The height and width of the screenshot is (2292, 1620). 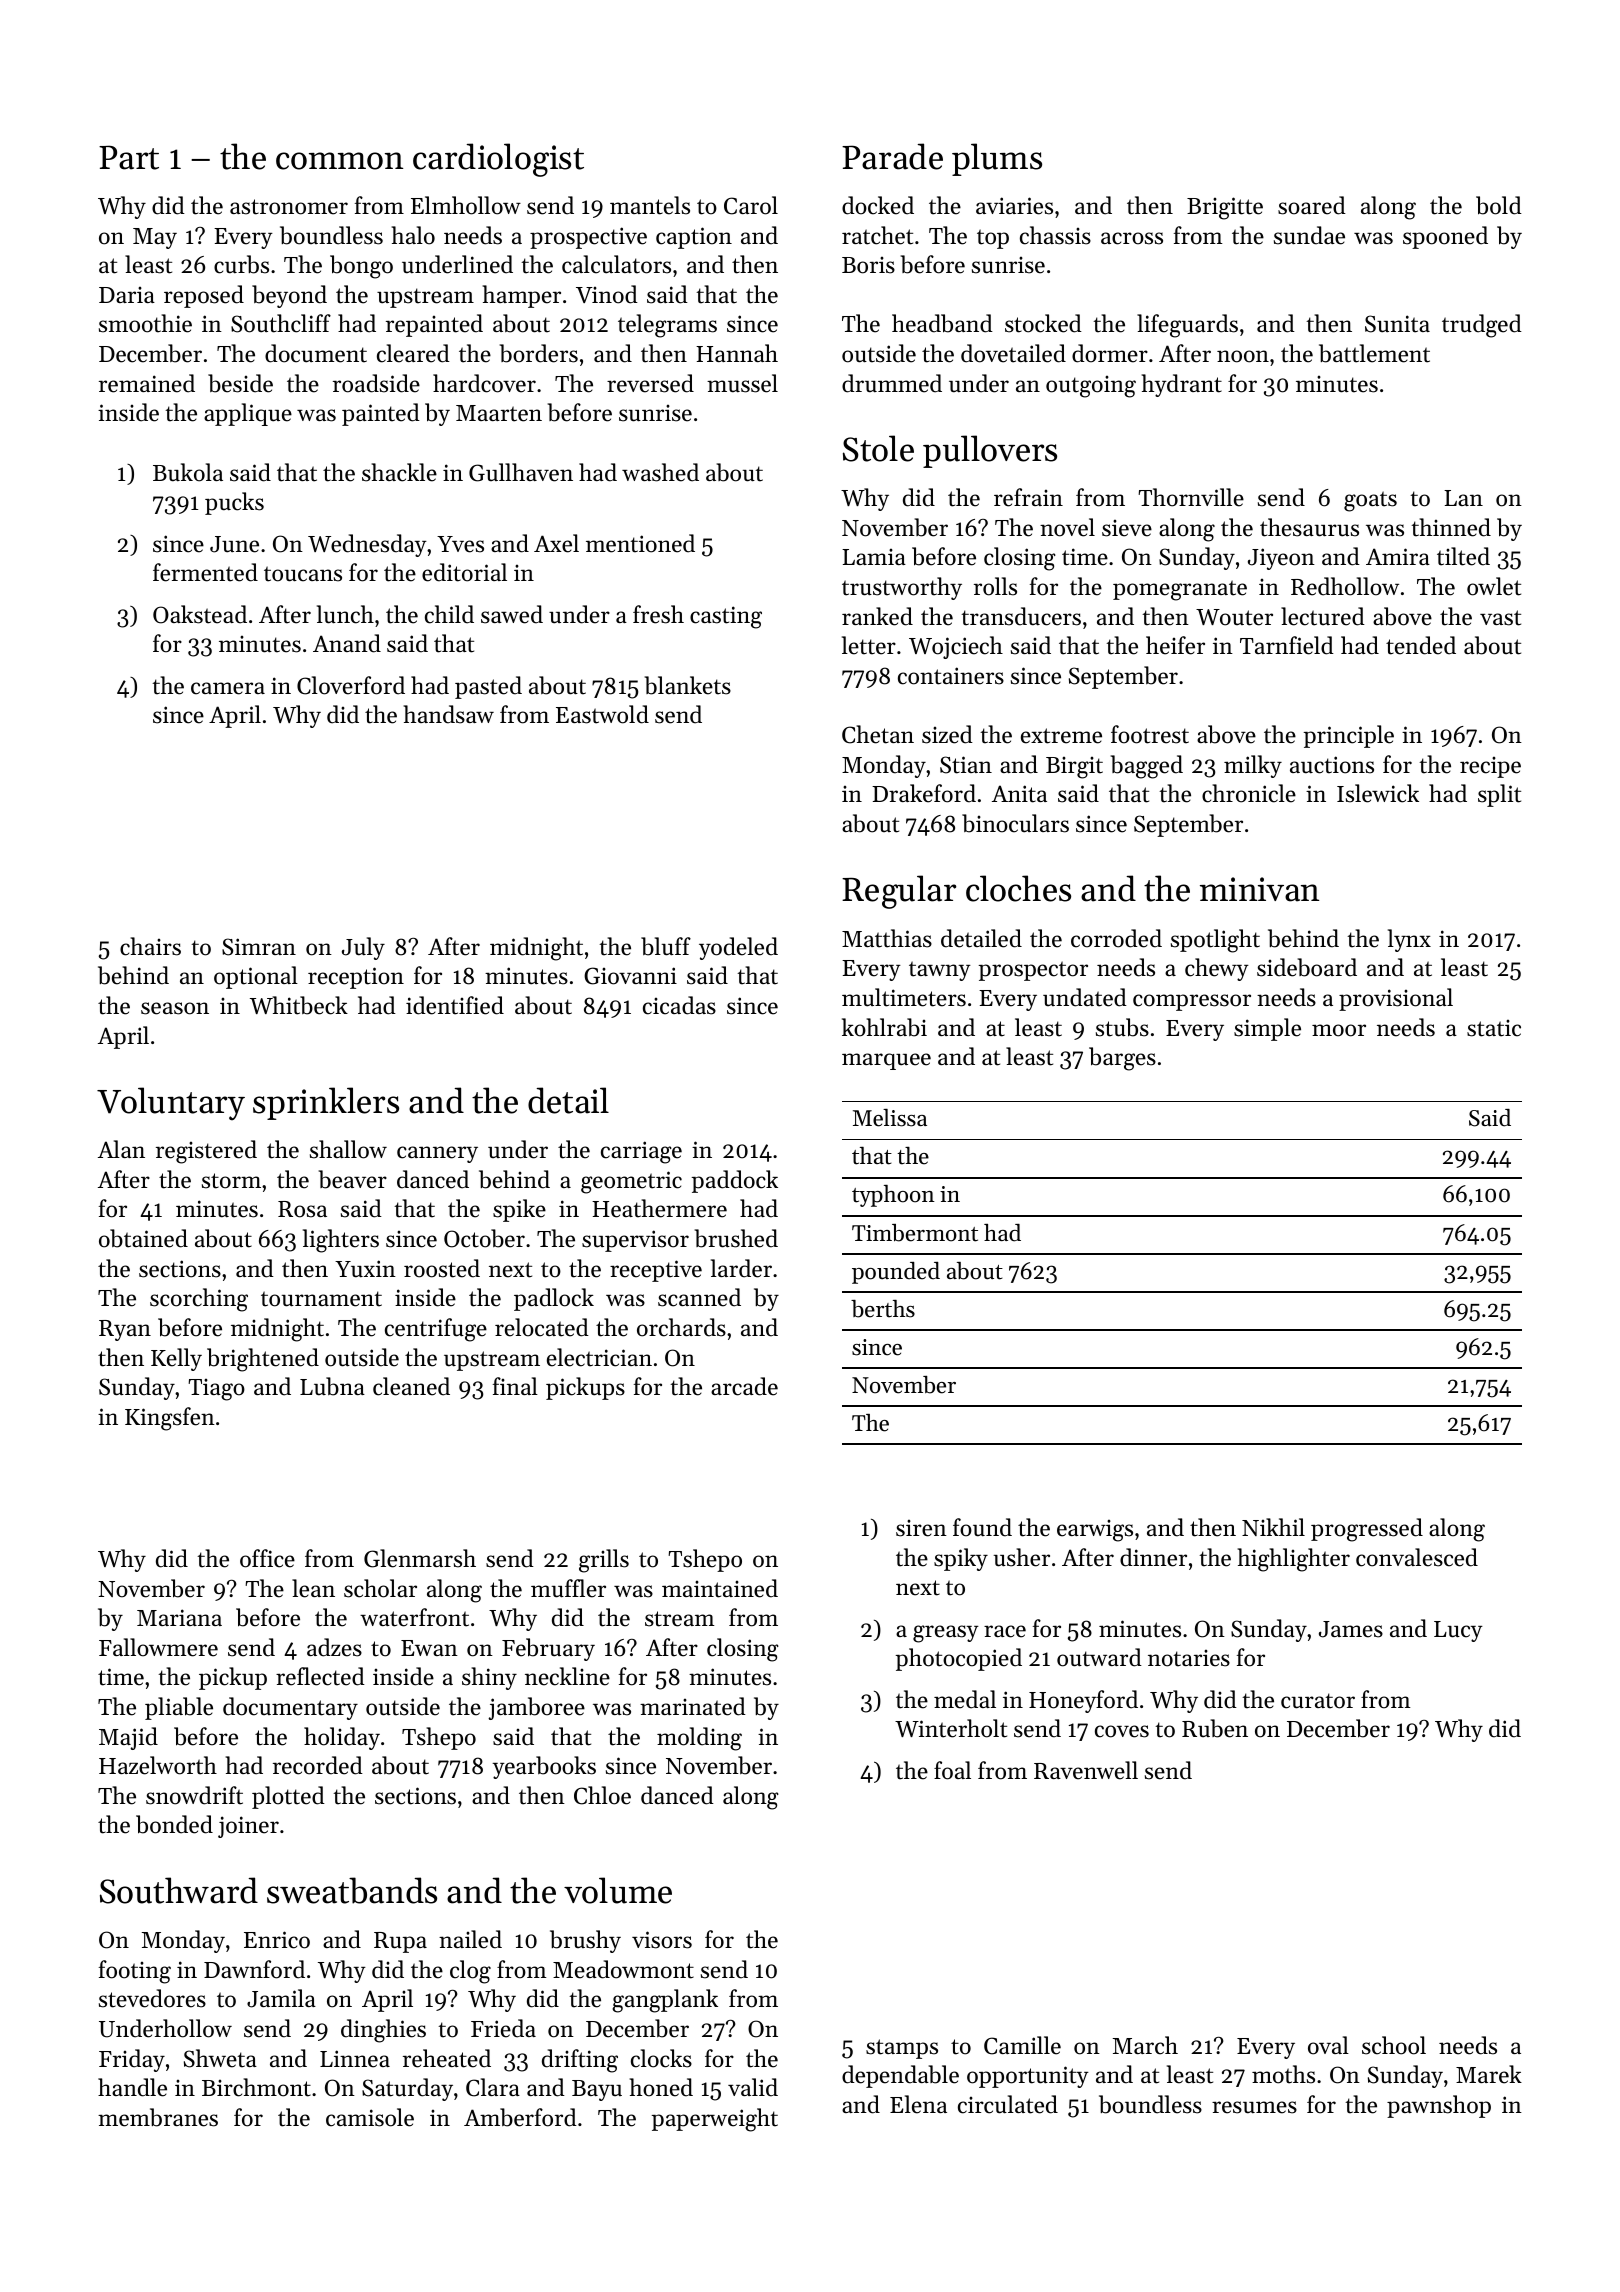 I want to click on vast, so click(x=1500, y=618).
